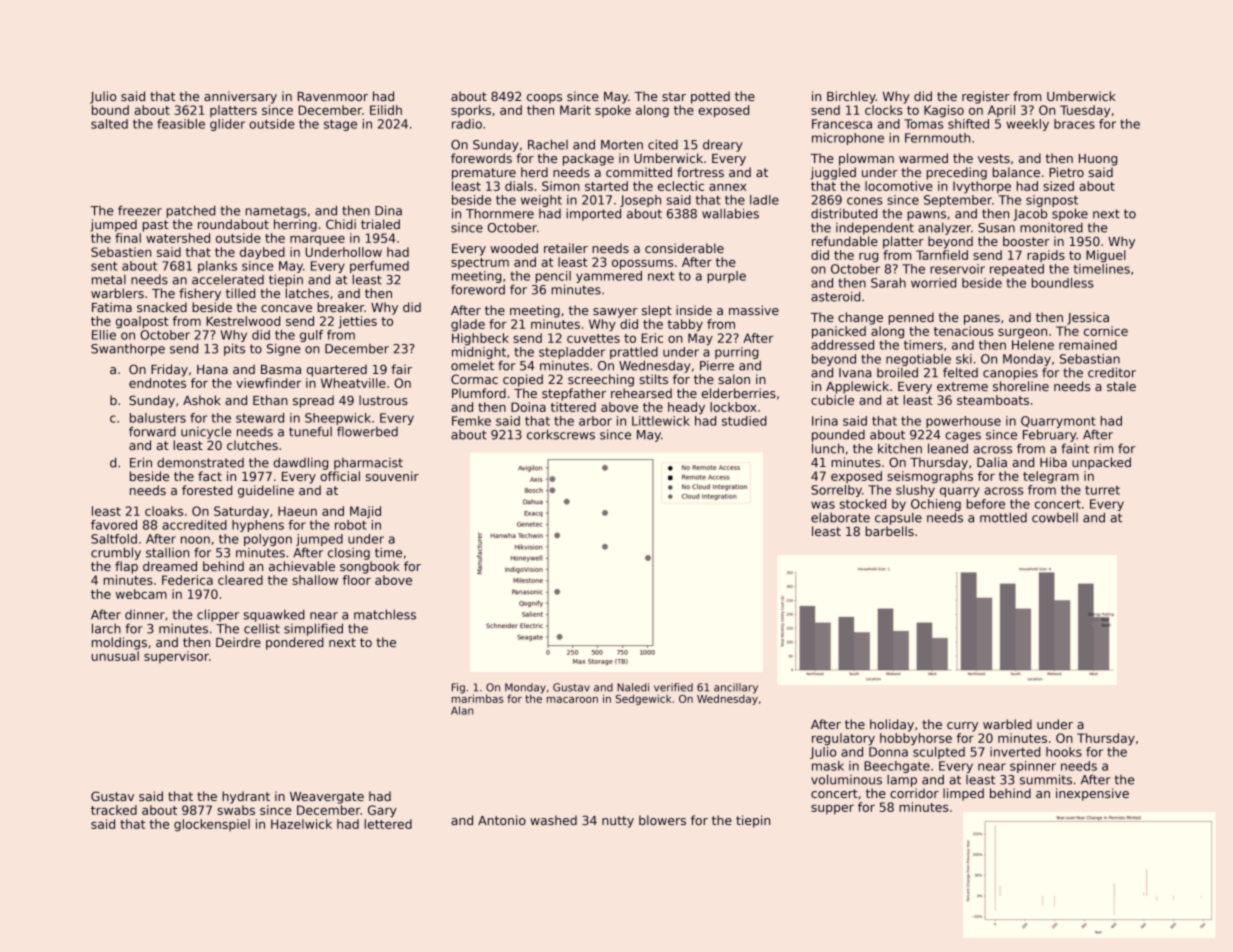  What do you see at coordinates (588, 159) in the page?
I see `package` at bounding box center [588, 159].
